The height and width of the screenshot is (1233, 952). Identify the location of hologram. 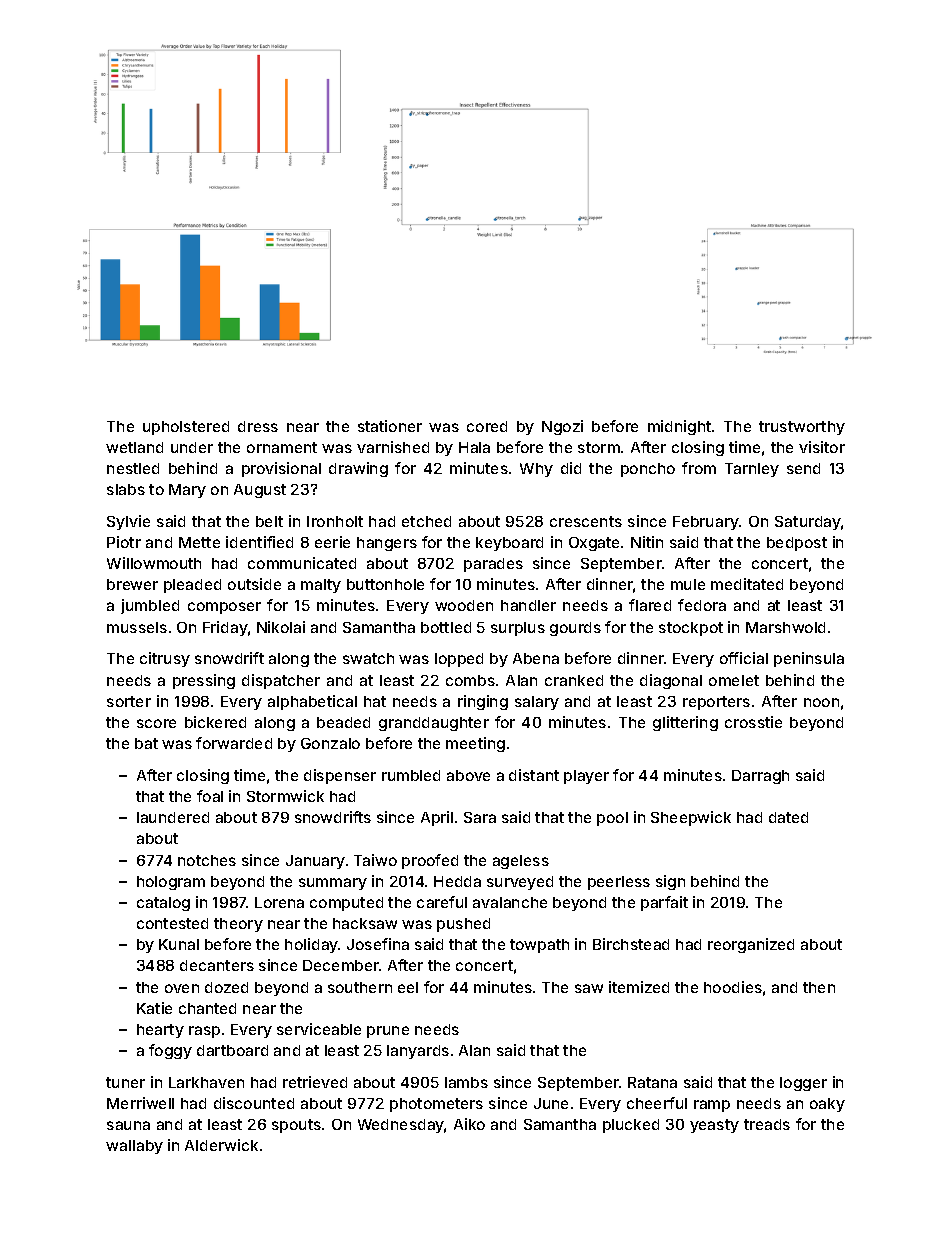
(171, 883).
